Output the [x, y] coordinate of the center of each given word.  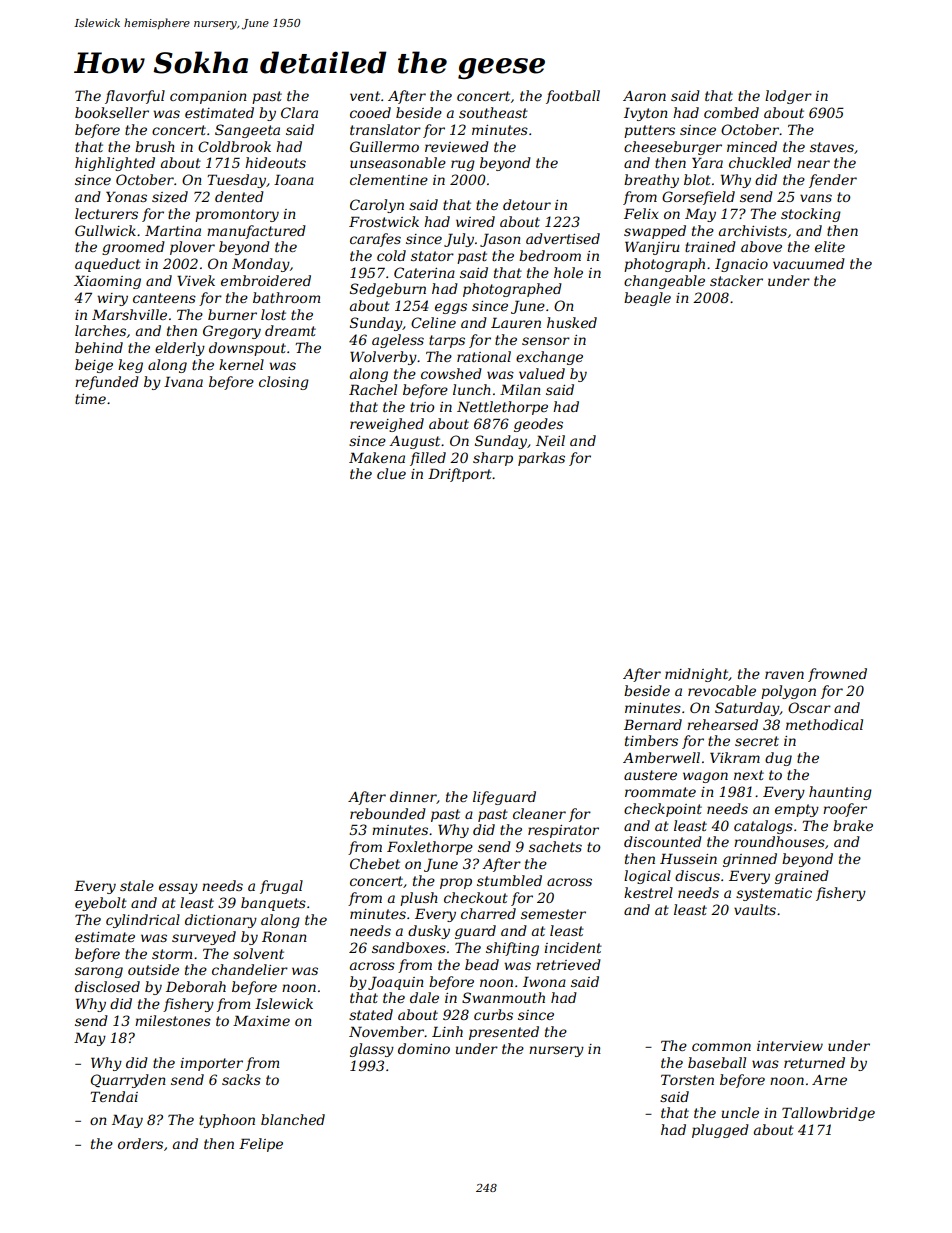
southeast [493, 112]
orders [140, 1143]
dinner [413, 797]
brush [155, 146]
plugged [720, 1131]
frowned [837, 675]
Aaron [644, 96]
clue [391, 473]
